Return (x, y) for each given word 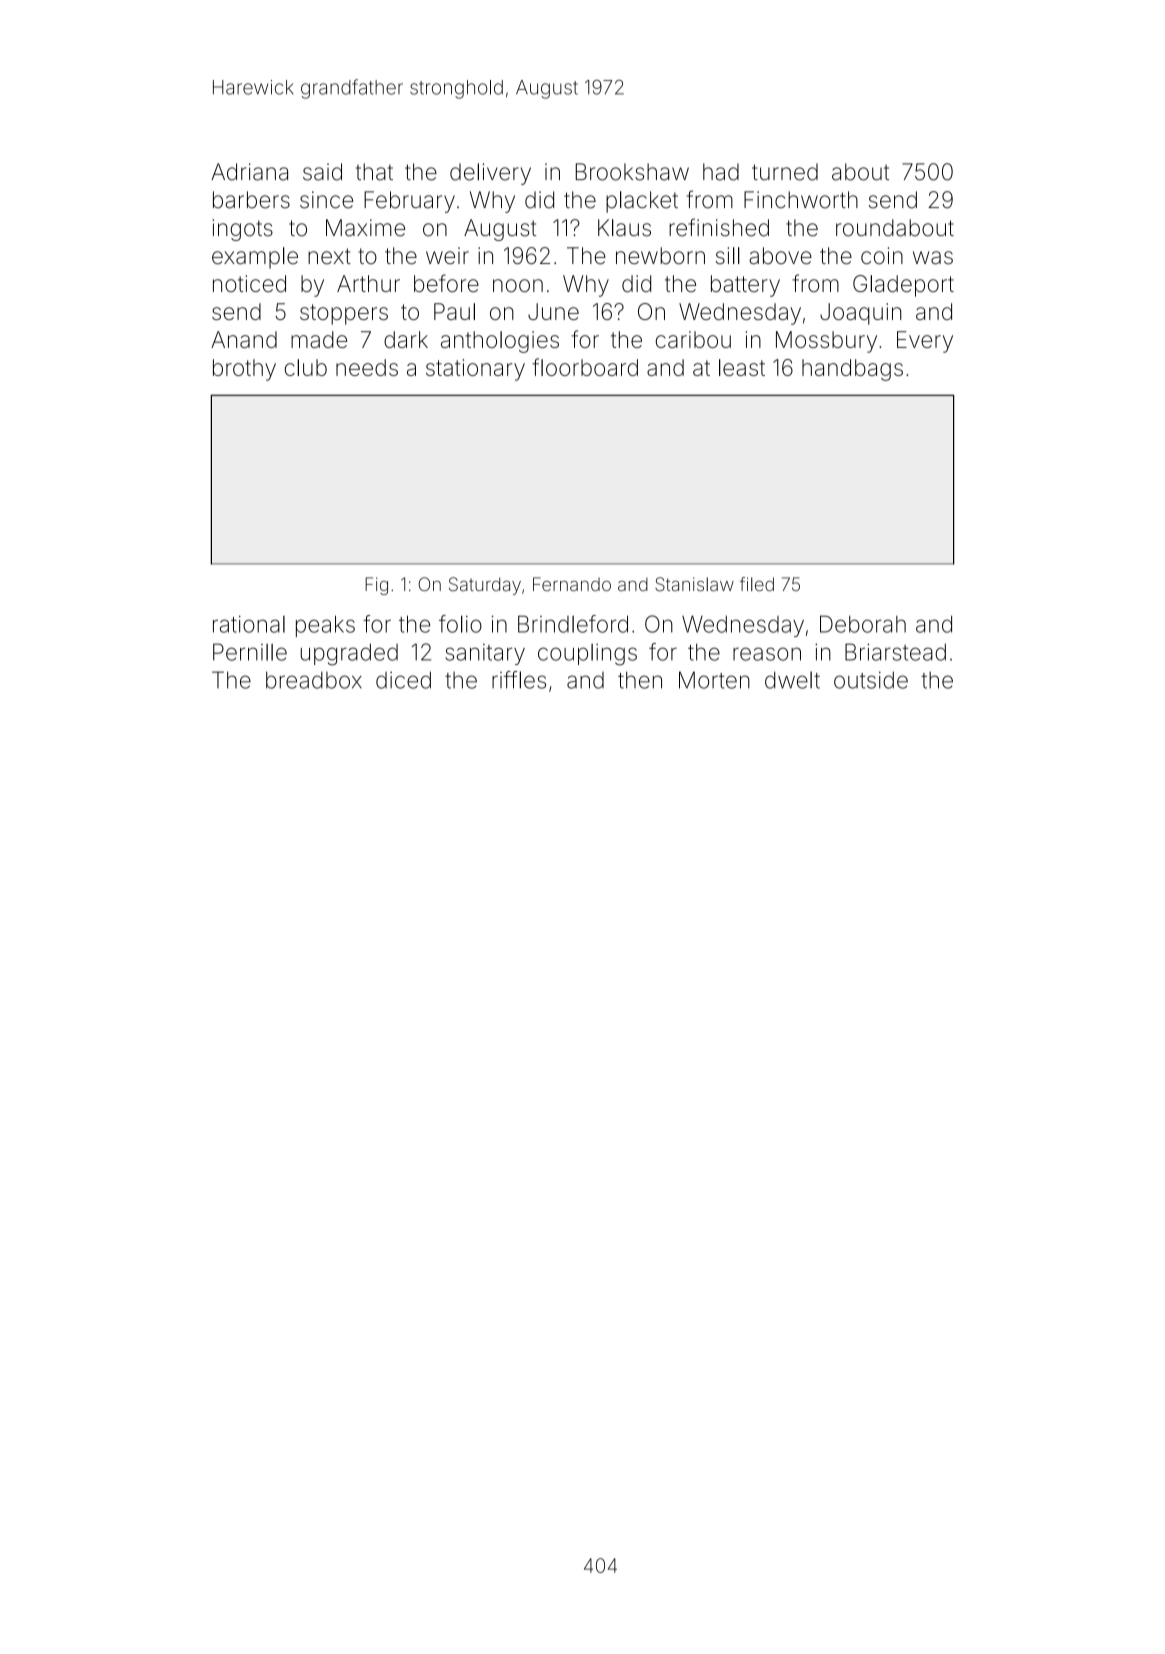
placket (642, 202)
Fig (376, 586)
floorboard (585, 367)
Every (925, 342)
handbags (852, 370)
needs (367, 367)
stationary (475, 370)
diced (403, 680)
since (326, 200)
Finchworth (801, 200)
